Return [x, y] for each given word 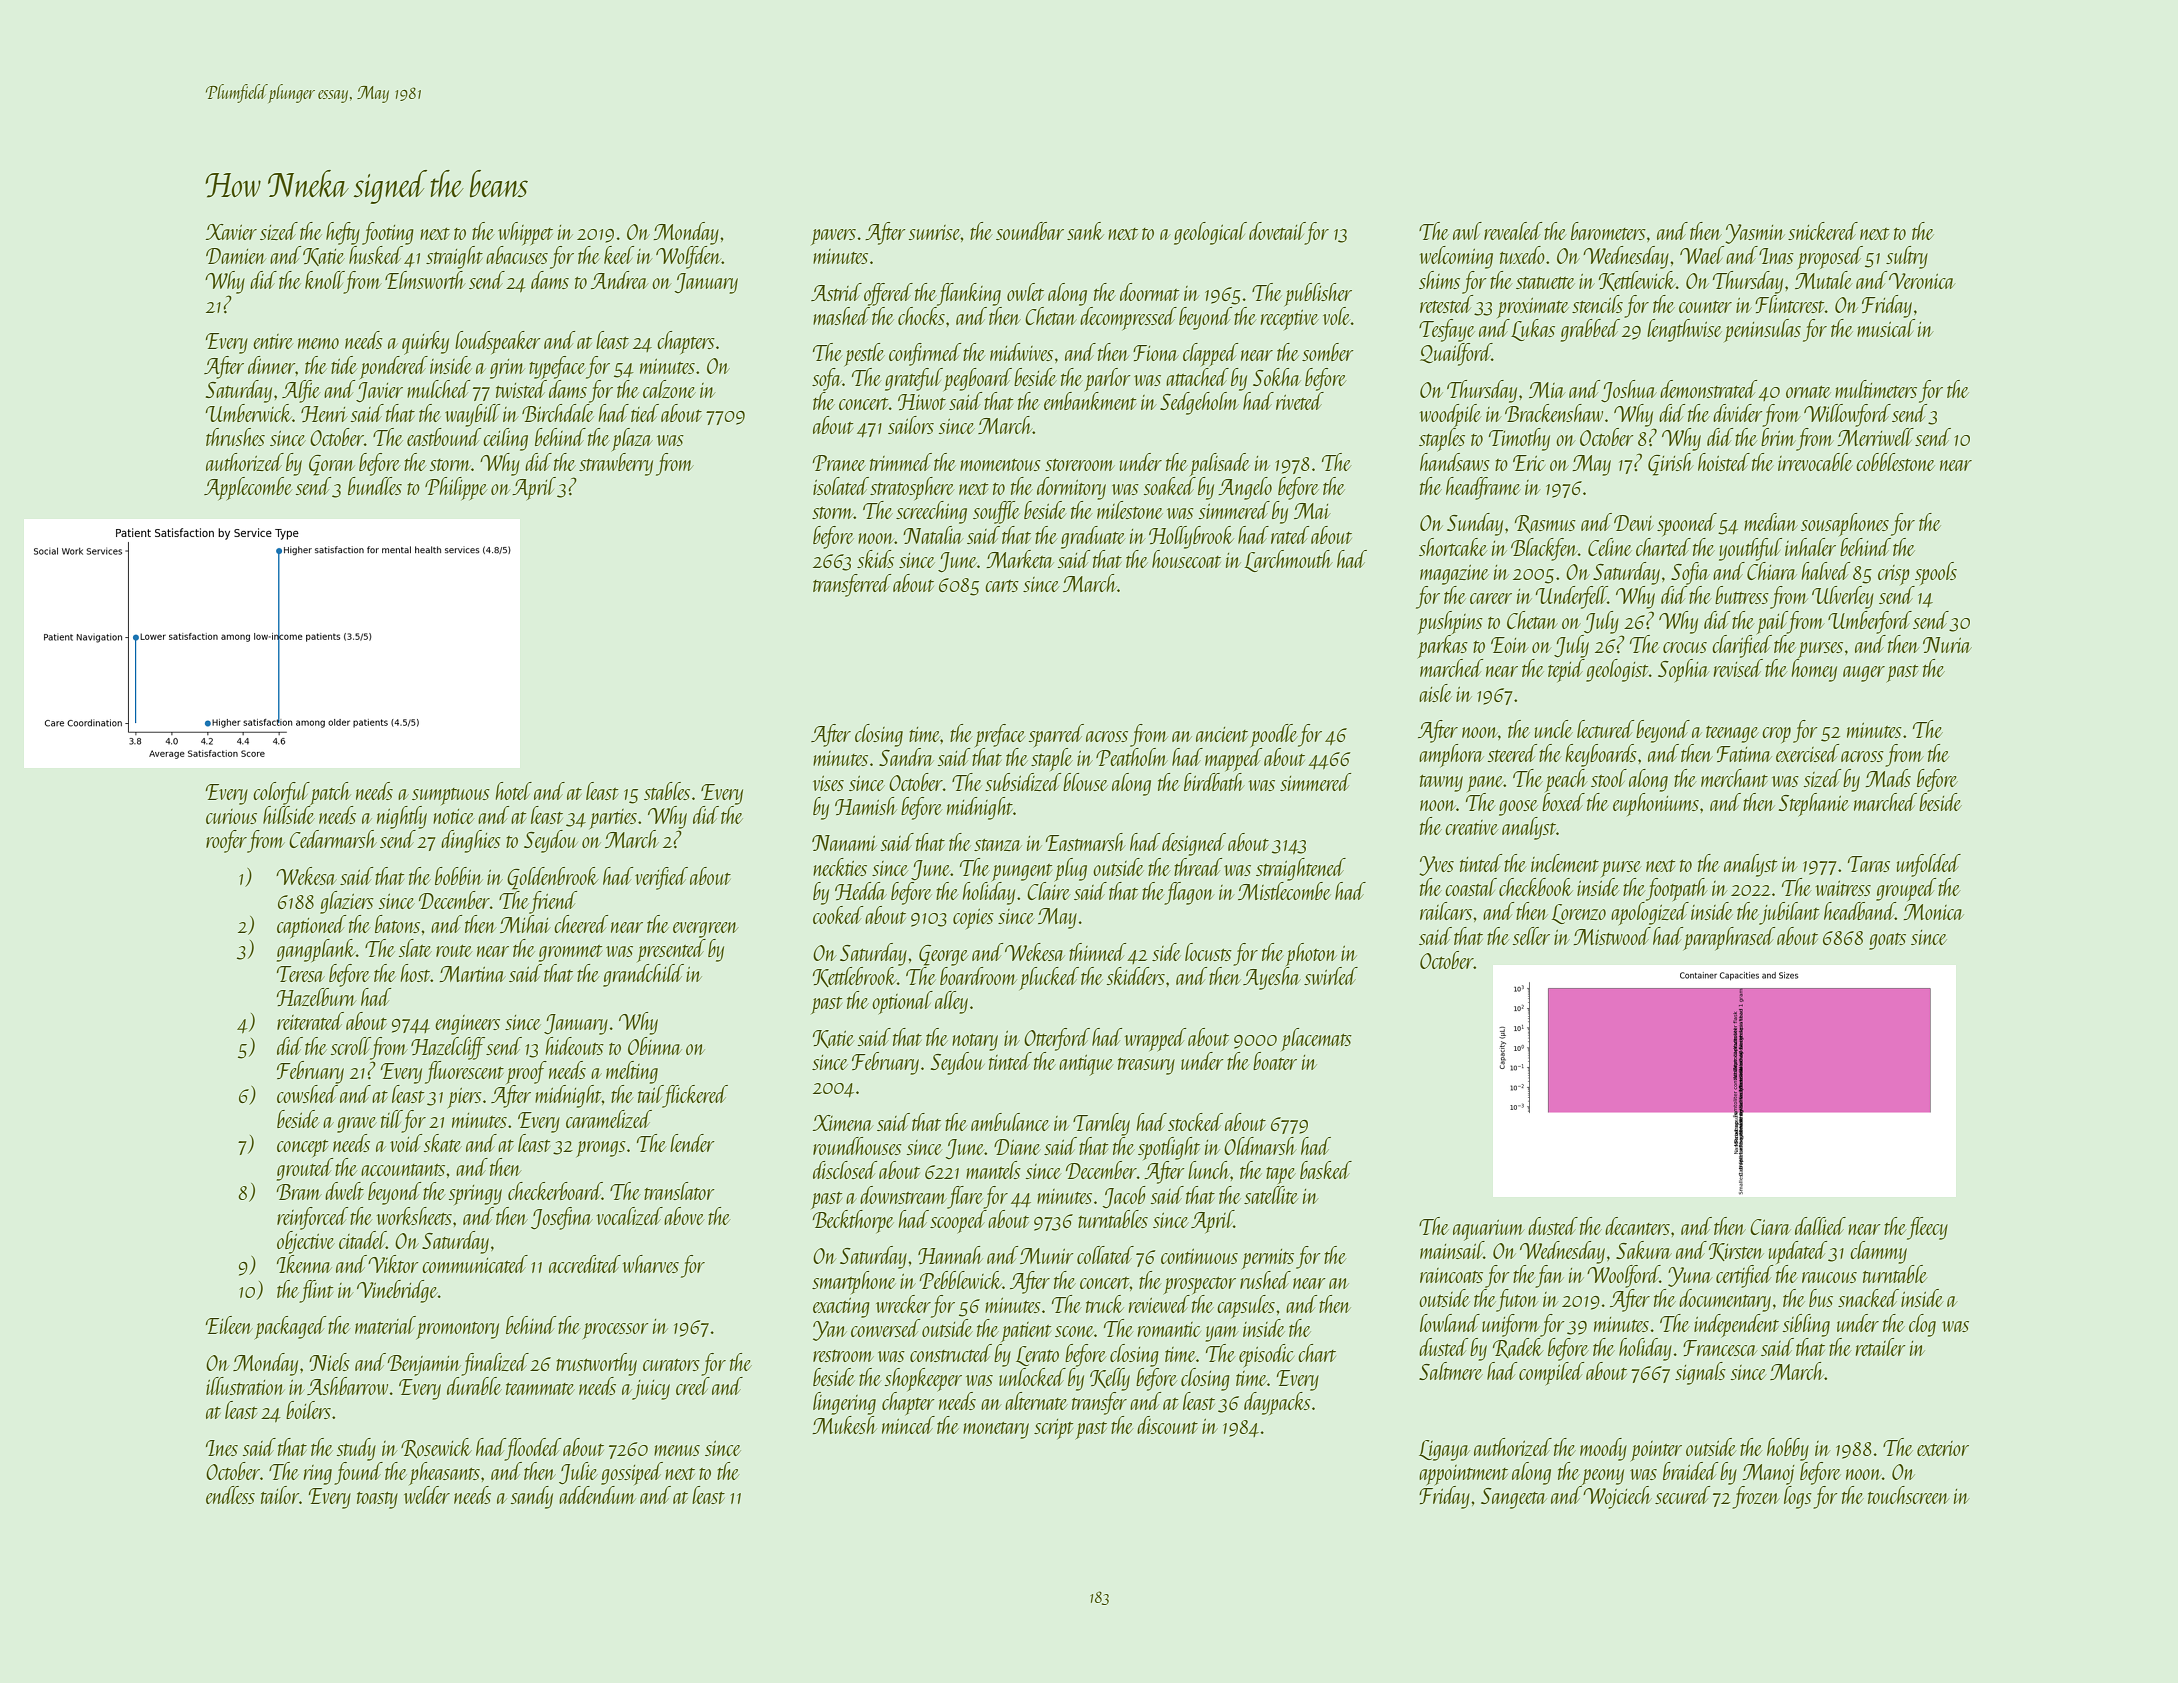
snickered [1823, 231]
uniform [1511, 1325]
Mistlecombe [1284, 891]
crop [1776, 735]
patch [330, 793]
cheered [581, 924]
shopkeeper [923, 1379]
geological [1210, 233]
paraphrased [1729, 938]
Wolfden [689, 257]
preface [1000, 735]
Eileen [229, 1325]
